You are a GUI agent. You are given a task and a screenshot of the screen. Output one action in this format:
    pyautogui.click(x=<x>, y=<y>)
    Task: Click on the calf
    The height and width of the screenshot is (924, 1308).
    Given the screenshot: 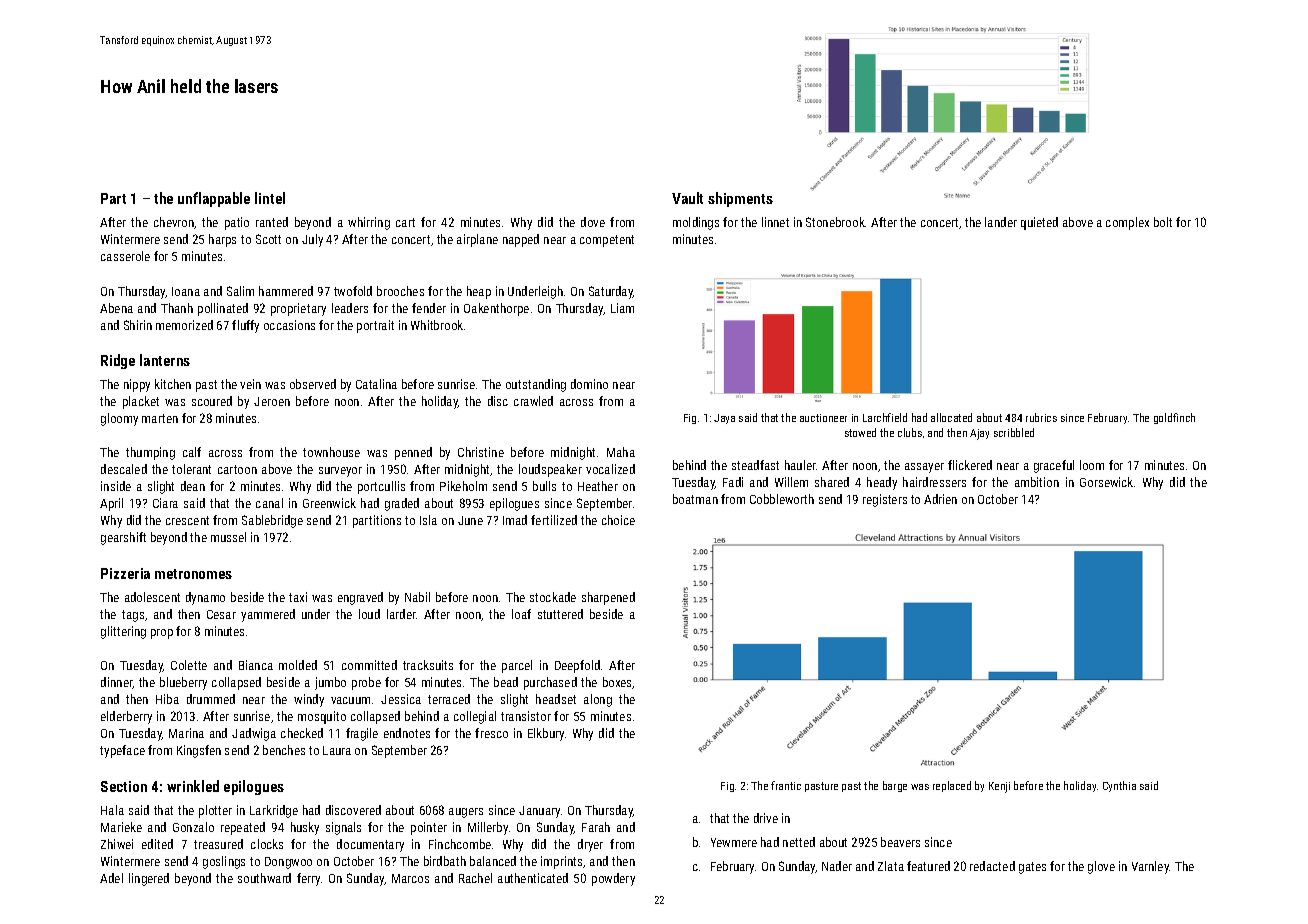 What is the action you would take?
    pyautogui.click(x=192, y=452)
